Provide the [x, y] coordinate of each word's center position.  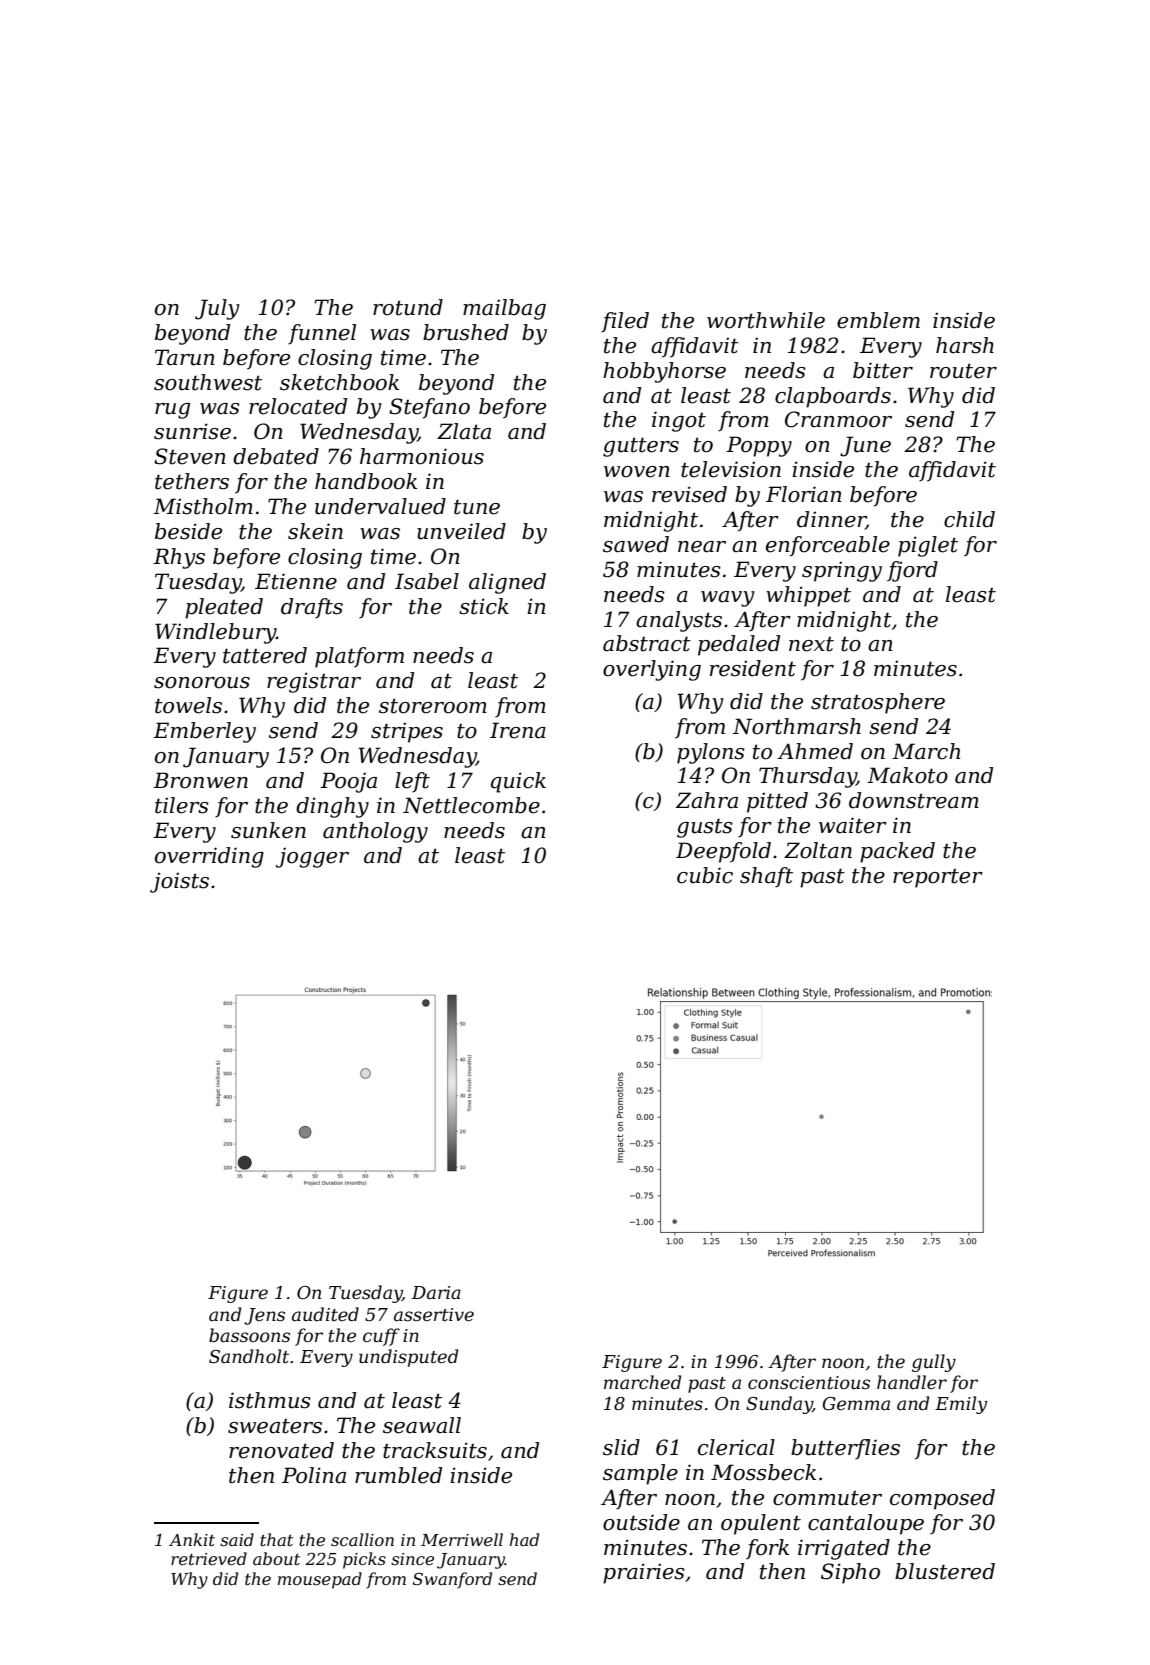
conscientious [809, 1383]
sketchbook [339, 382]
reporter [938, 878]
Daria [436, 1292]
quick [518, 782]
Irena [518, 730]
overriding [209, 857]
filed [625, 322]
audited [325, 1314]
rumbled [398, 1475]
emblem [878, 320]
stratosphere [878, 703]
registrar [314, 682]
